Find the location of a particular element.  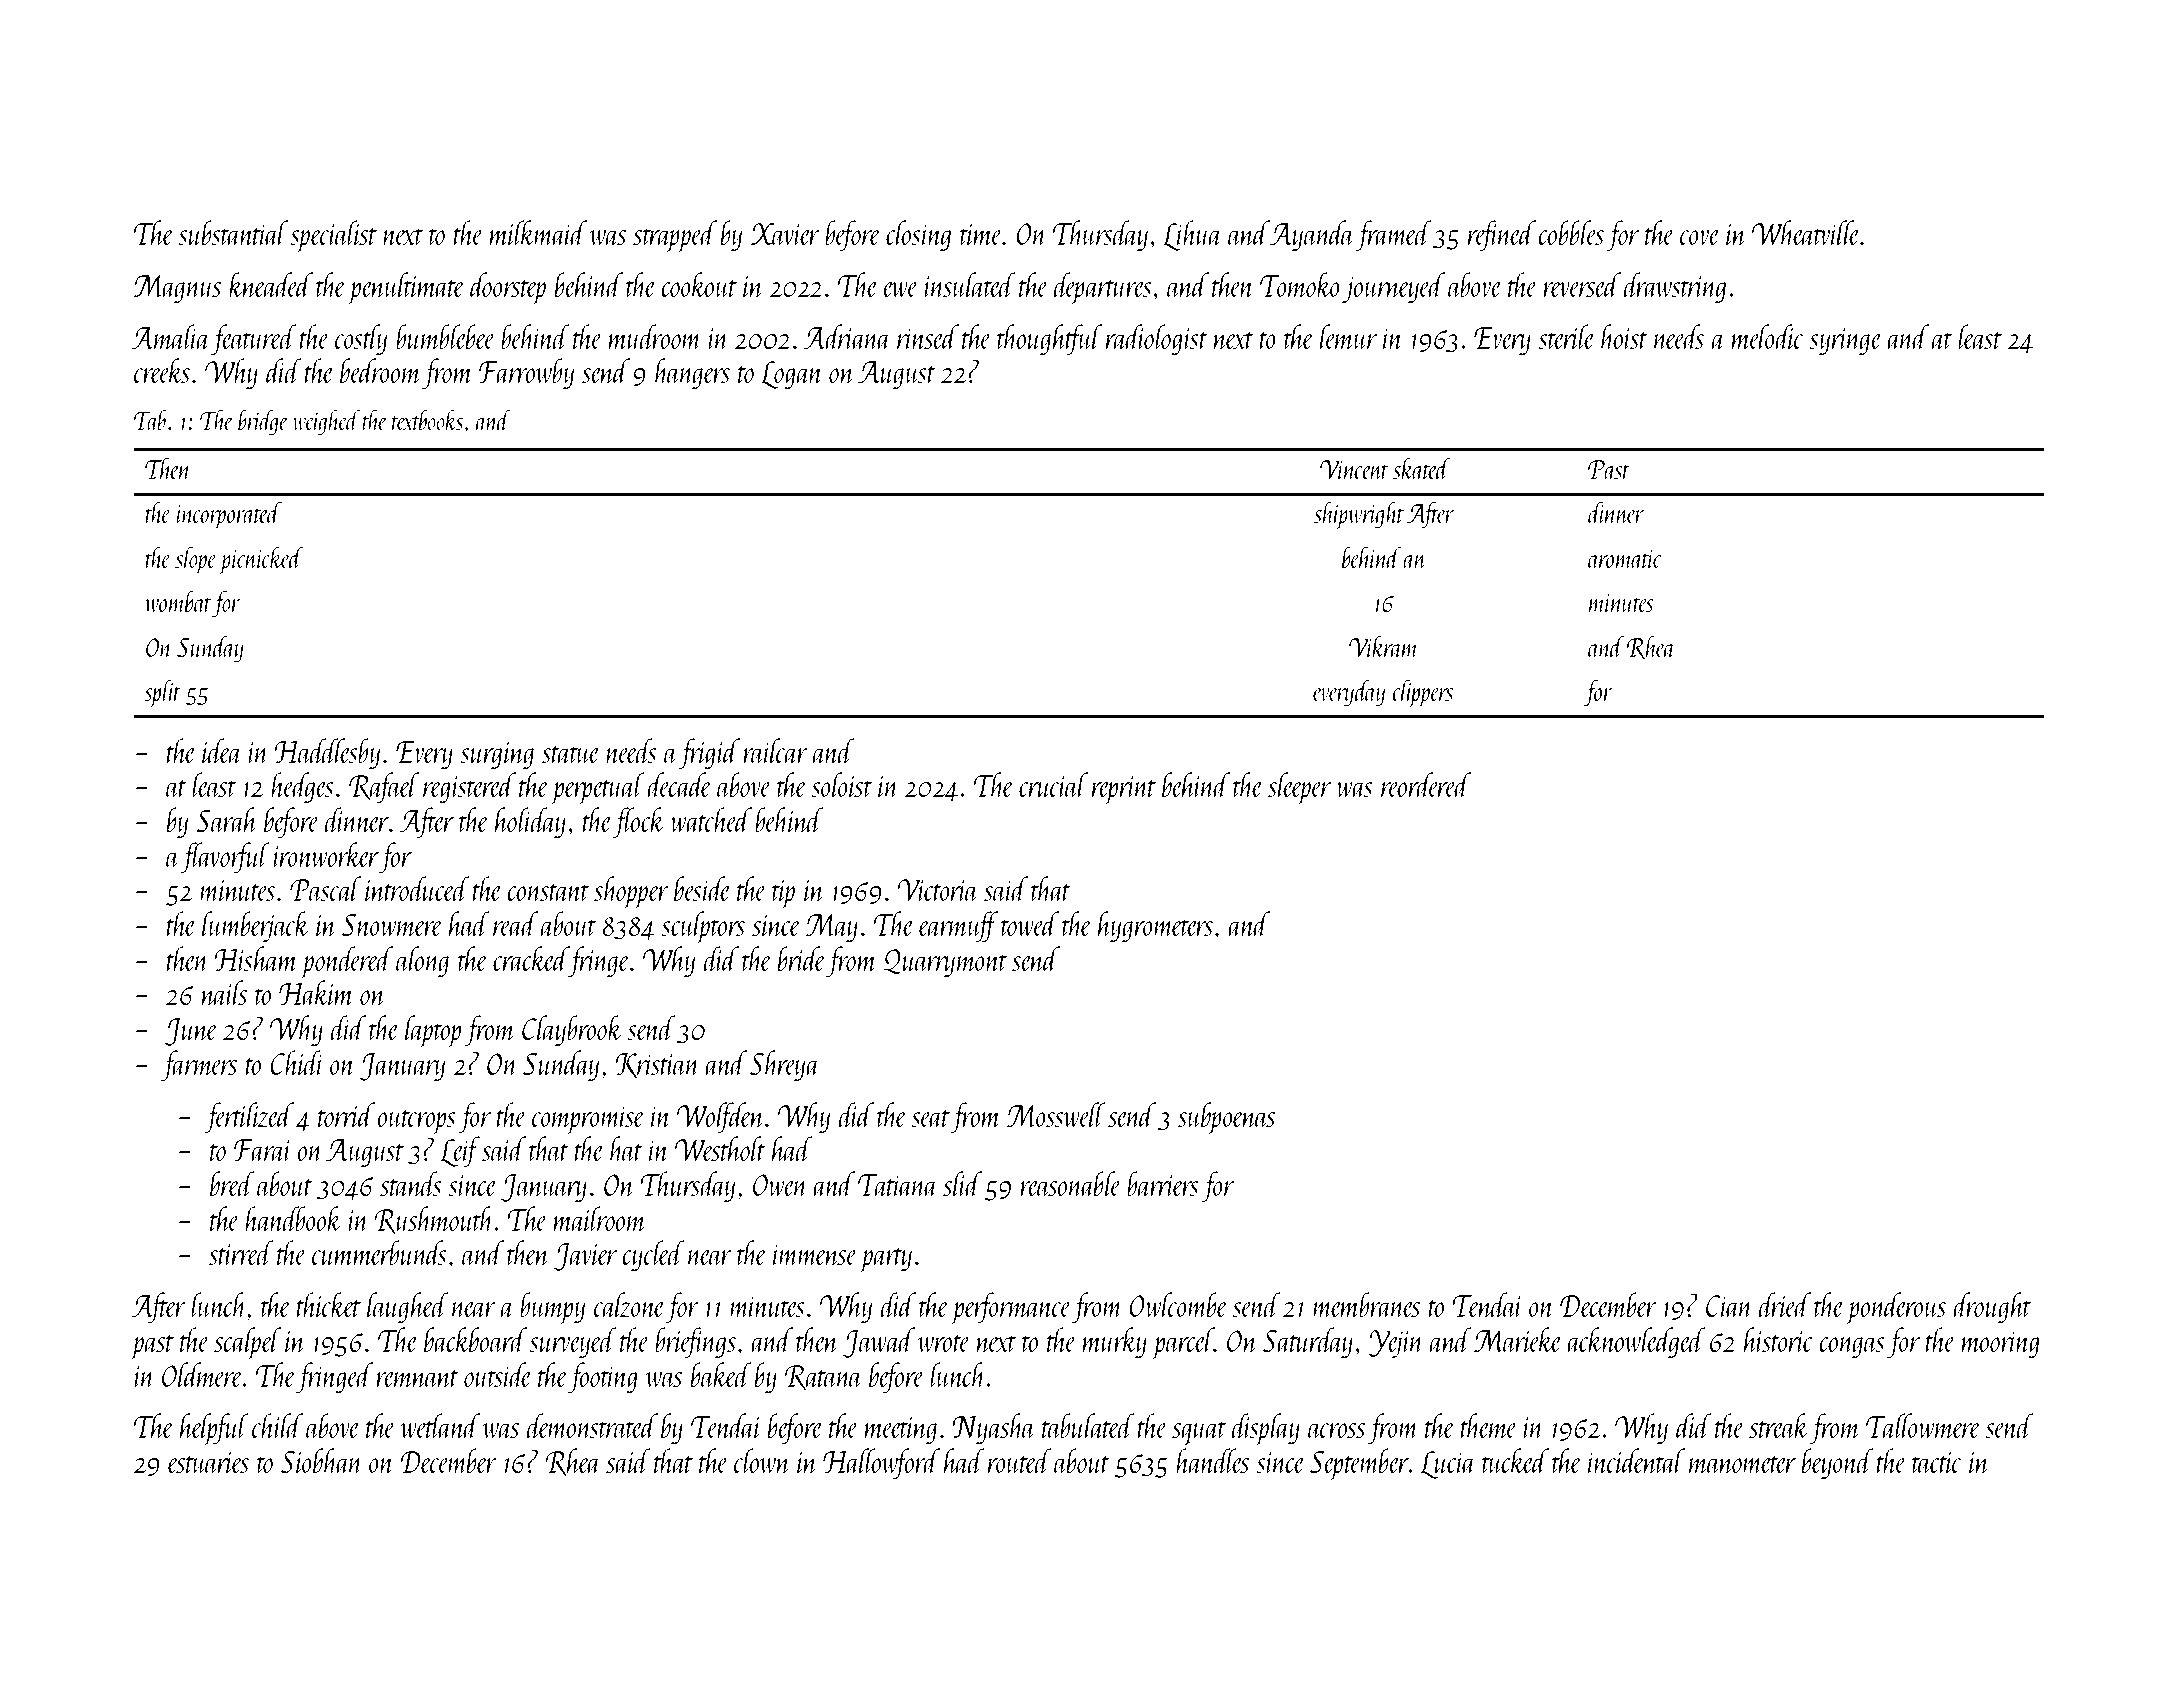

reordered is located at coordinates (1426, 784).
